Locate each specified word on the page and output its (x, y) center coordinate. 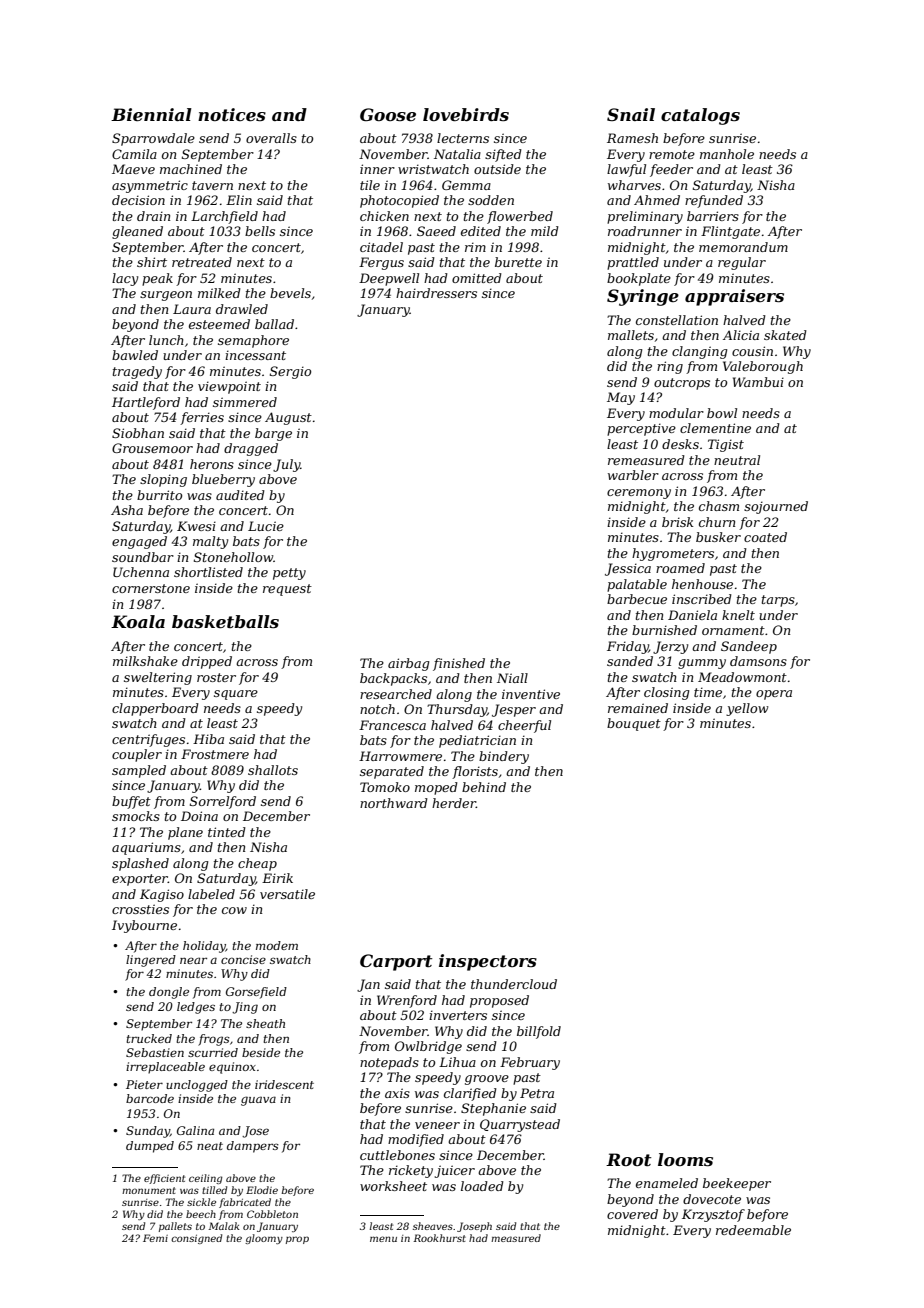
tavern (212, 185)
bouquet (634, 724)
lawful (626, 170)
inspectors (488, 962)
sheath (265, 1023)
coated (765, 537)
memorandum (743, 247)
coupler (137, 755)
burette (518, 262)
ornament (733, 630)
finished (459, 664)
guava (258, 1101)
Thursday (457, 710)
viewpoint (229, 387)
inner (377, 169)
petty (289, 574)
